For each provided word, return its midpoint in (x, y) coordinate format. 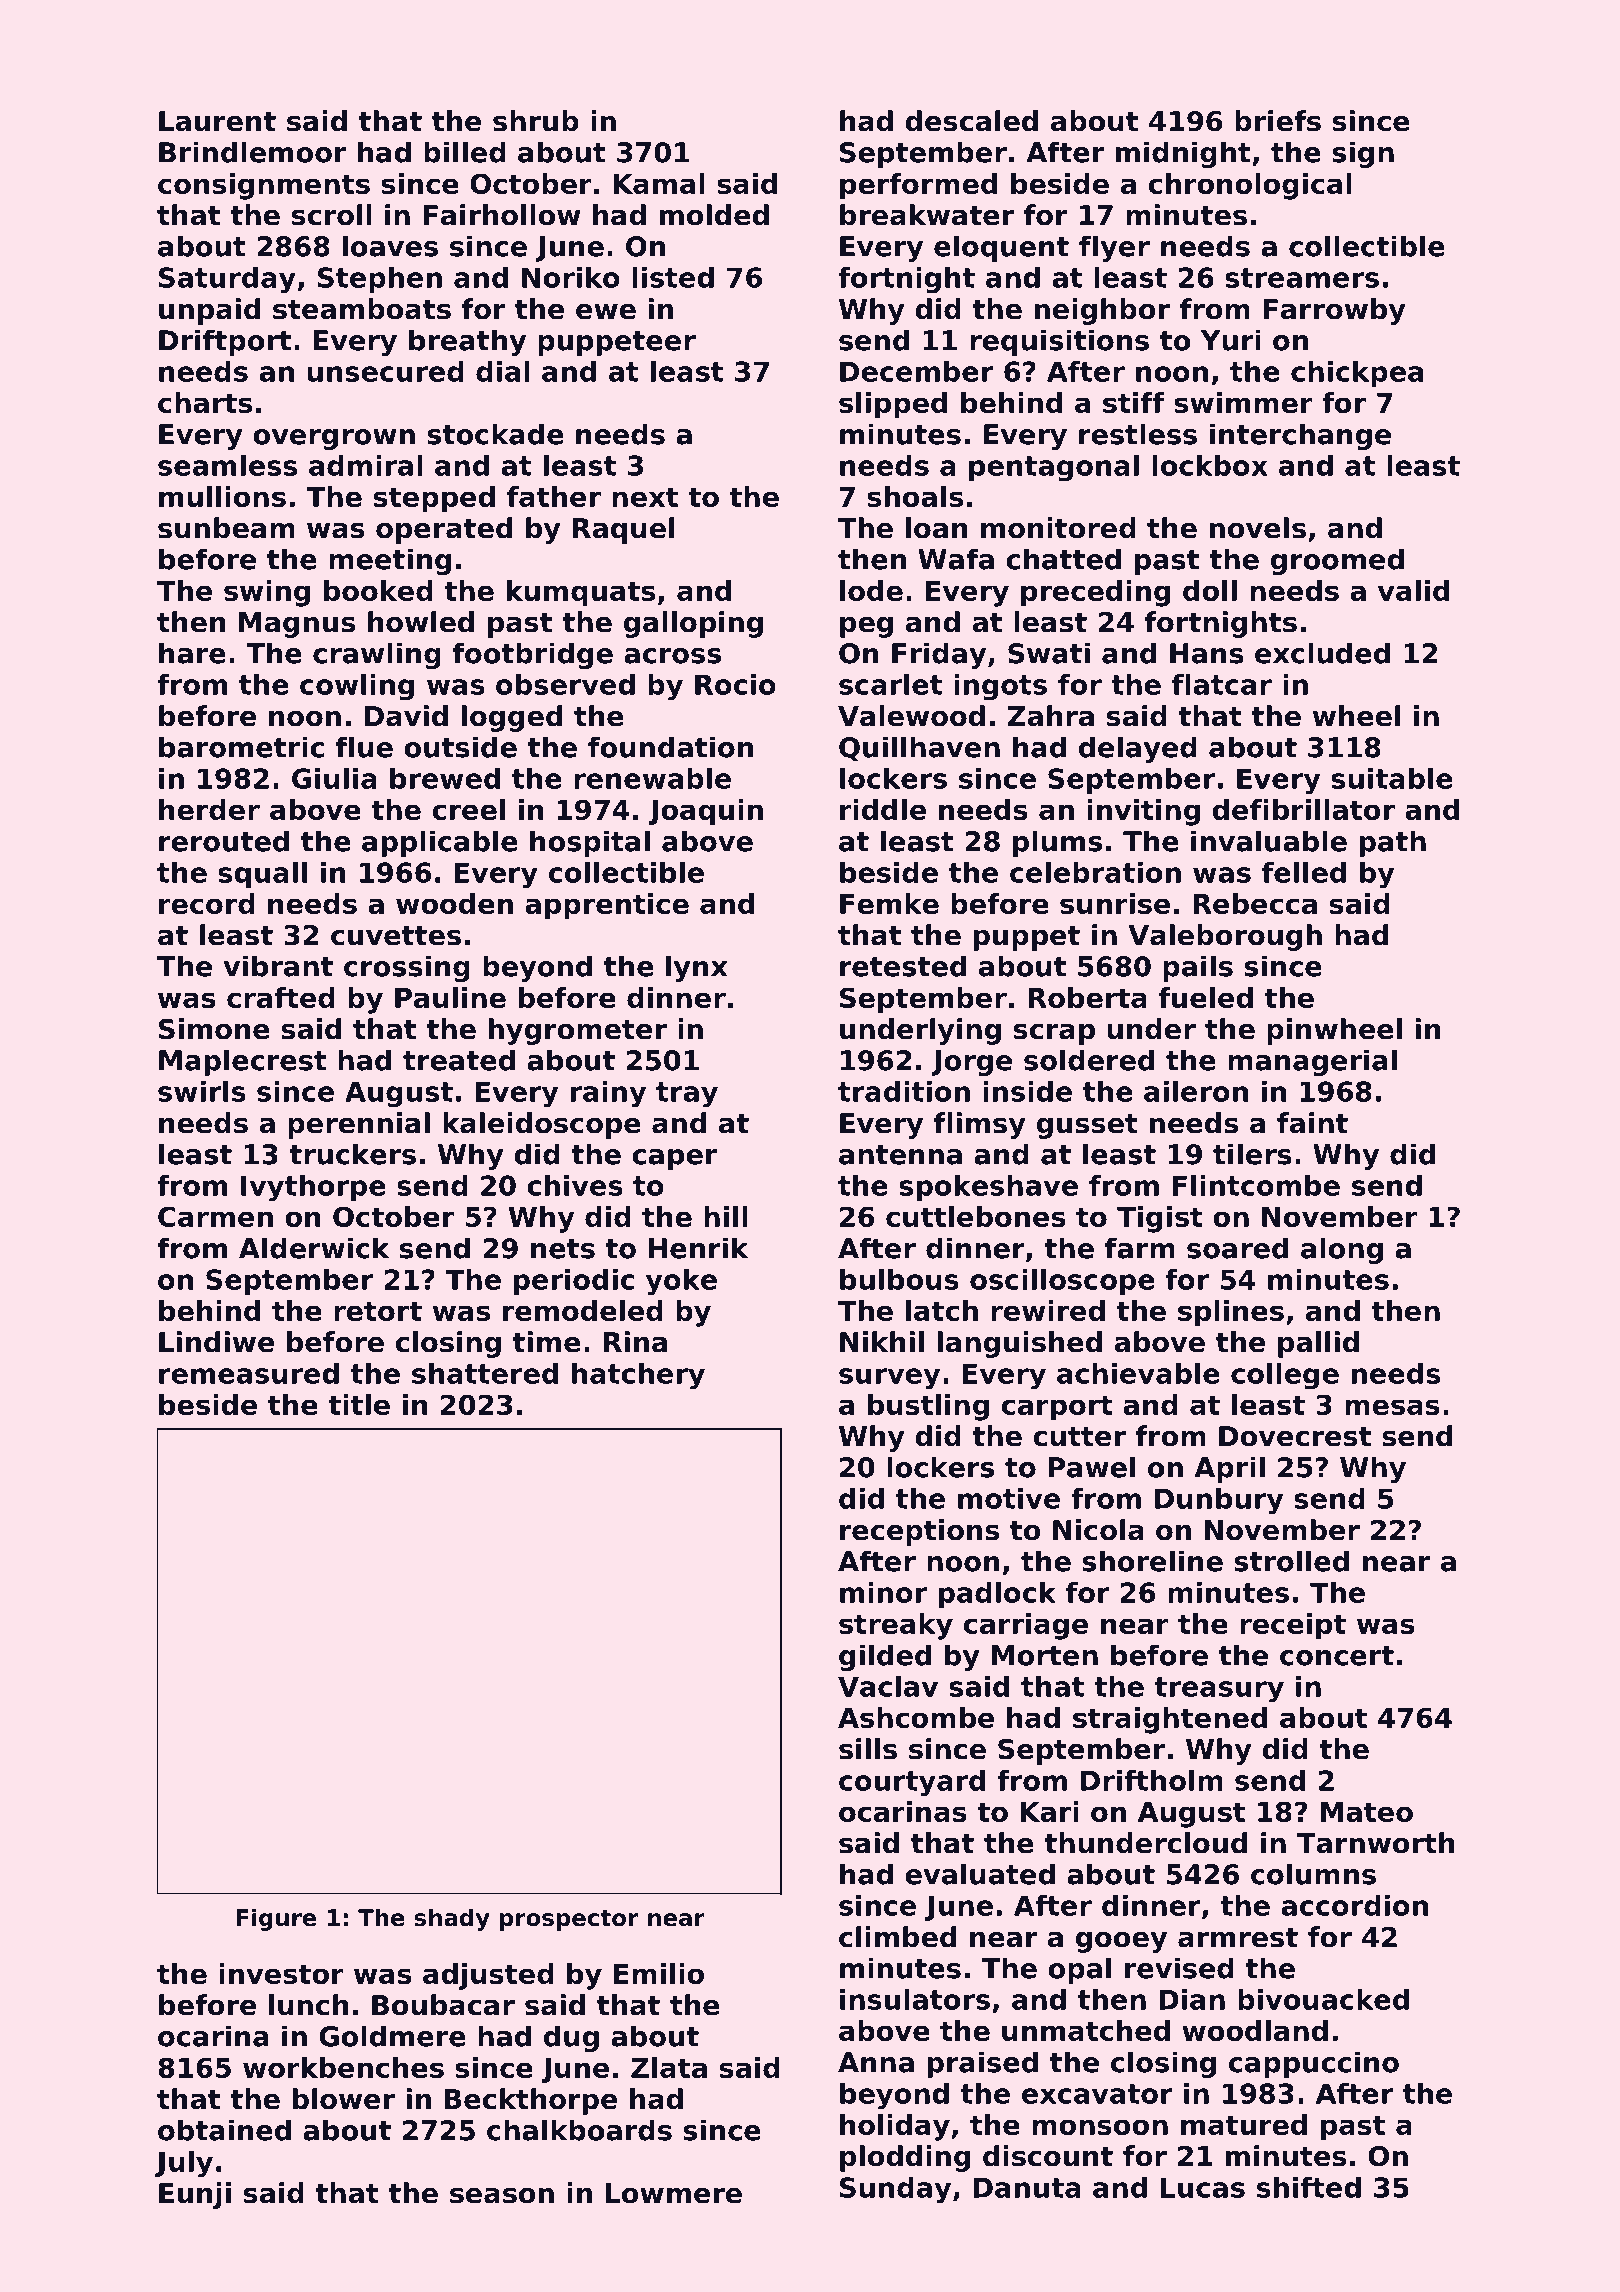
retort (378, 1311)
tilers (1252, 1154)
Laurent (217, 121)
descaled (971, 121)
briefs (1278, 121)
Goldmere (392, 2036)
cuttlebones (976, 1216)
